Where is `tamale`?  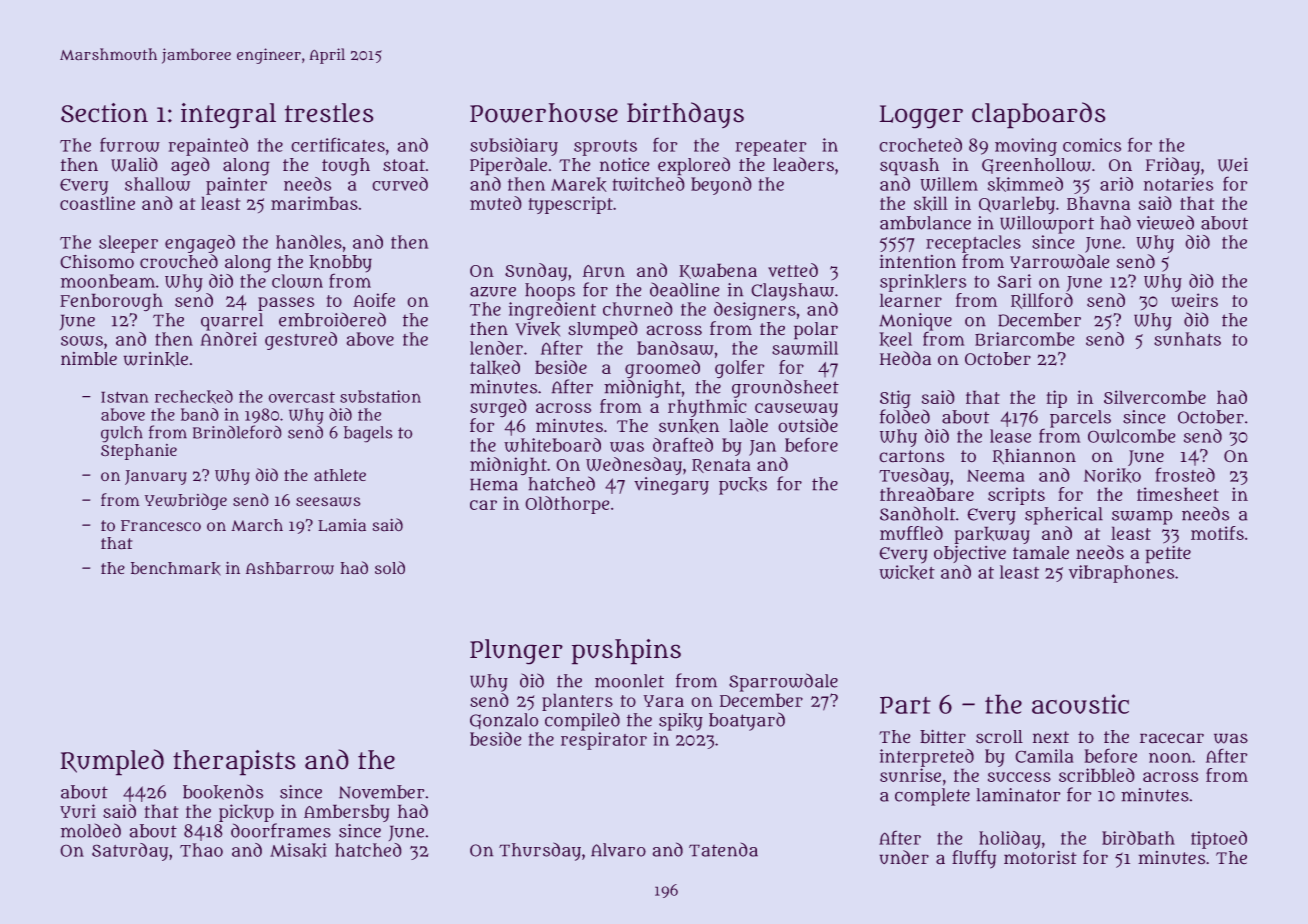
tamale is located at coordinates (1041, 552).
